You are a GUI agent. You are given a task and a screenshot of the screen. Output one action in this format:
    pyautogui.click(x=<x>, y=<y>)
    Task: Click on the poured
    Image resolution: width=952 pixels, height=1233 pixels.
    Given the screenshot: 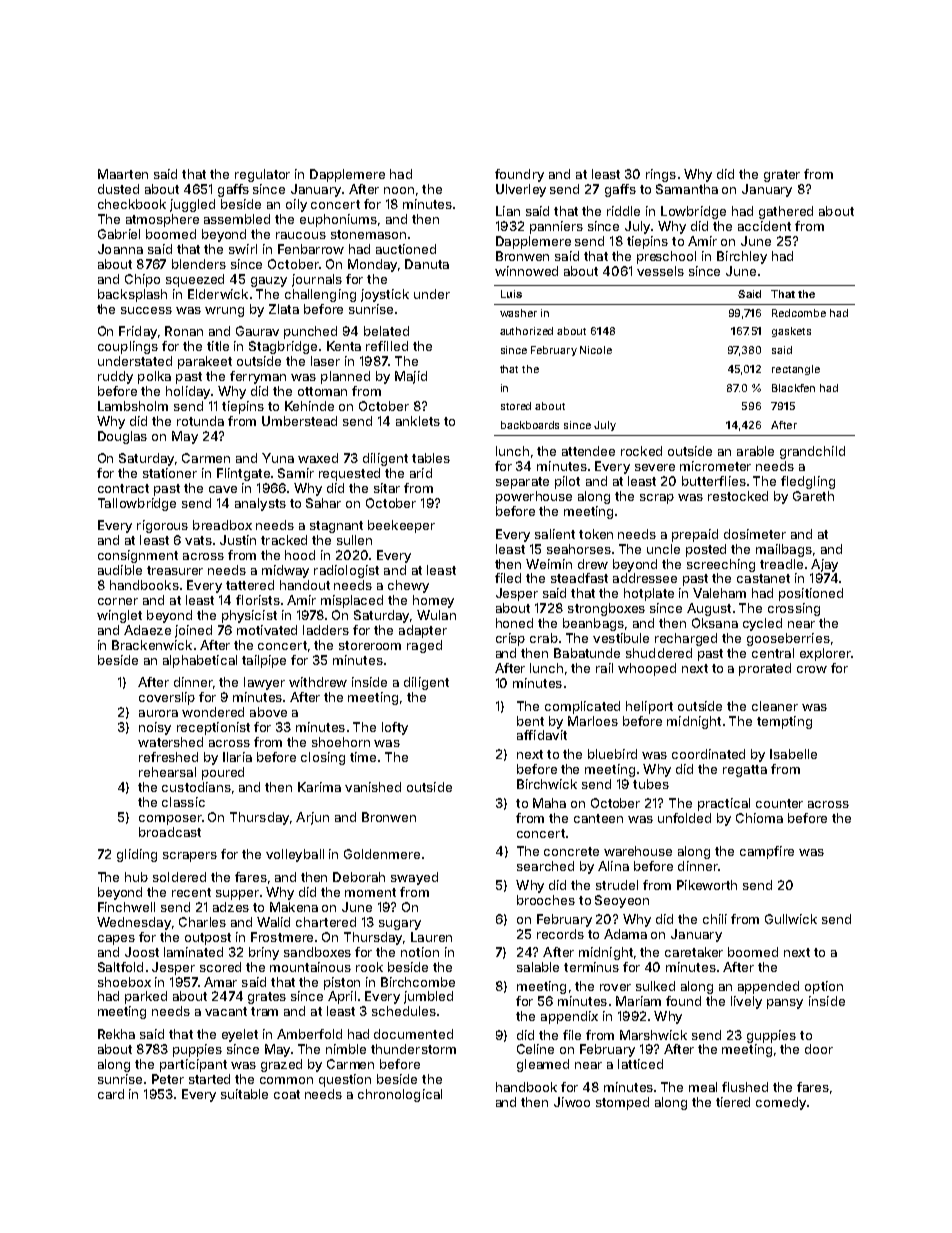 What is the action you would take?
    pyautogui.click(x=223, y=773)
